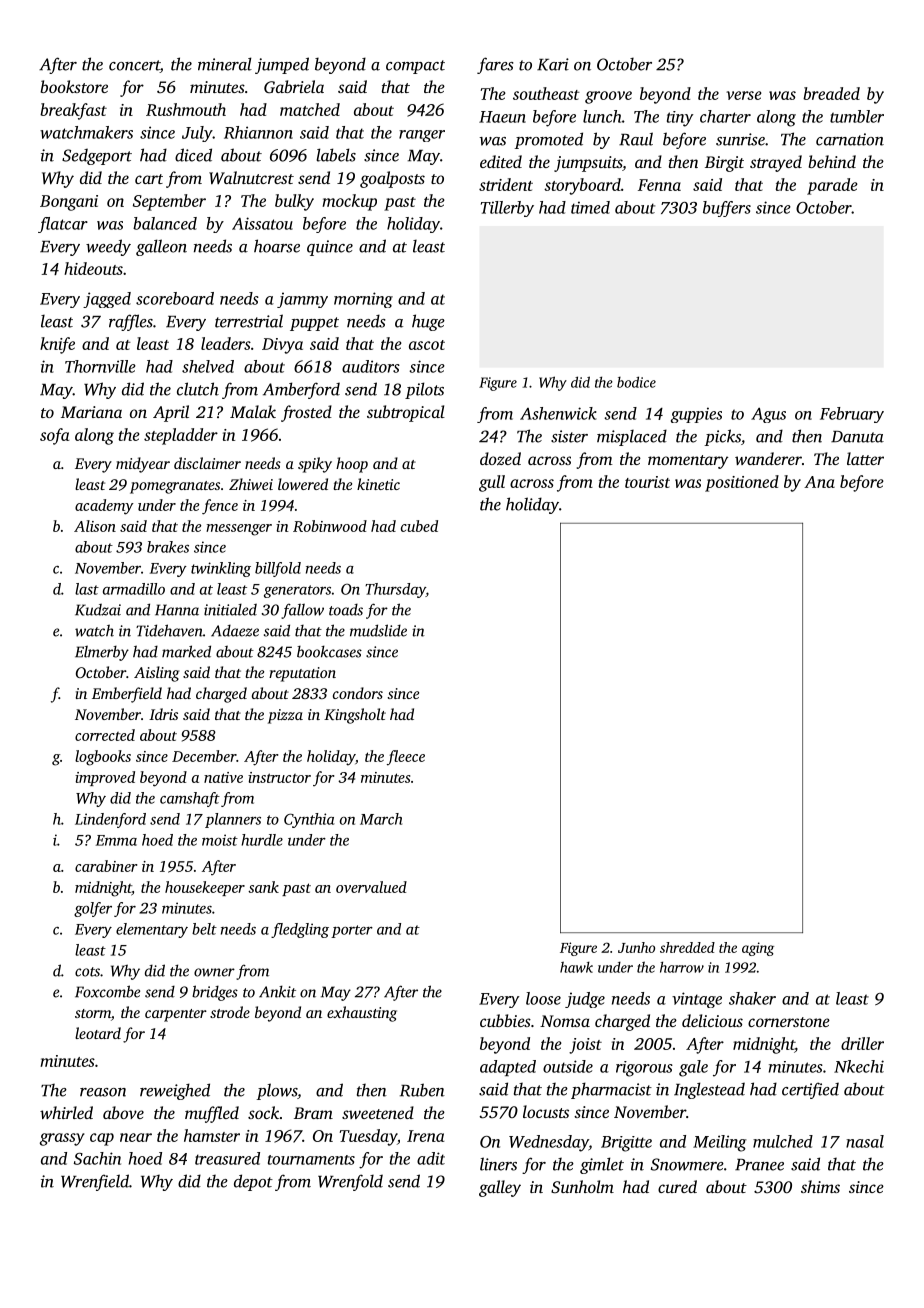 The height and width of the screenshot is (1308, 924). What do you see at coordinates (134, 66) in the screenshot?
I see `concert` at bounding box center [134, 66].
